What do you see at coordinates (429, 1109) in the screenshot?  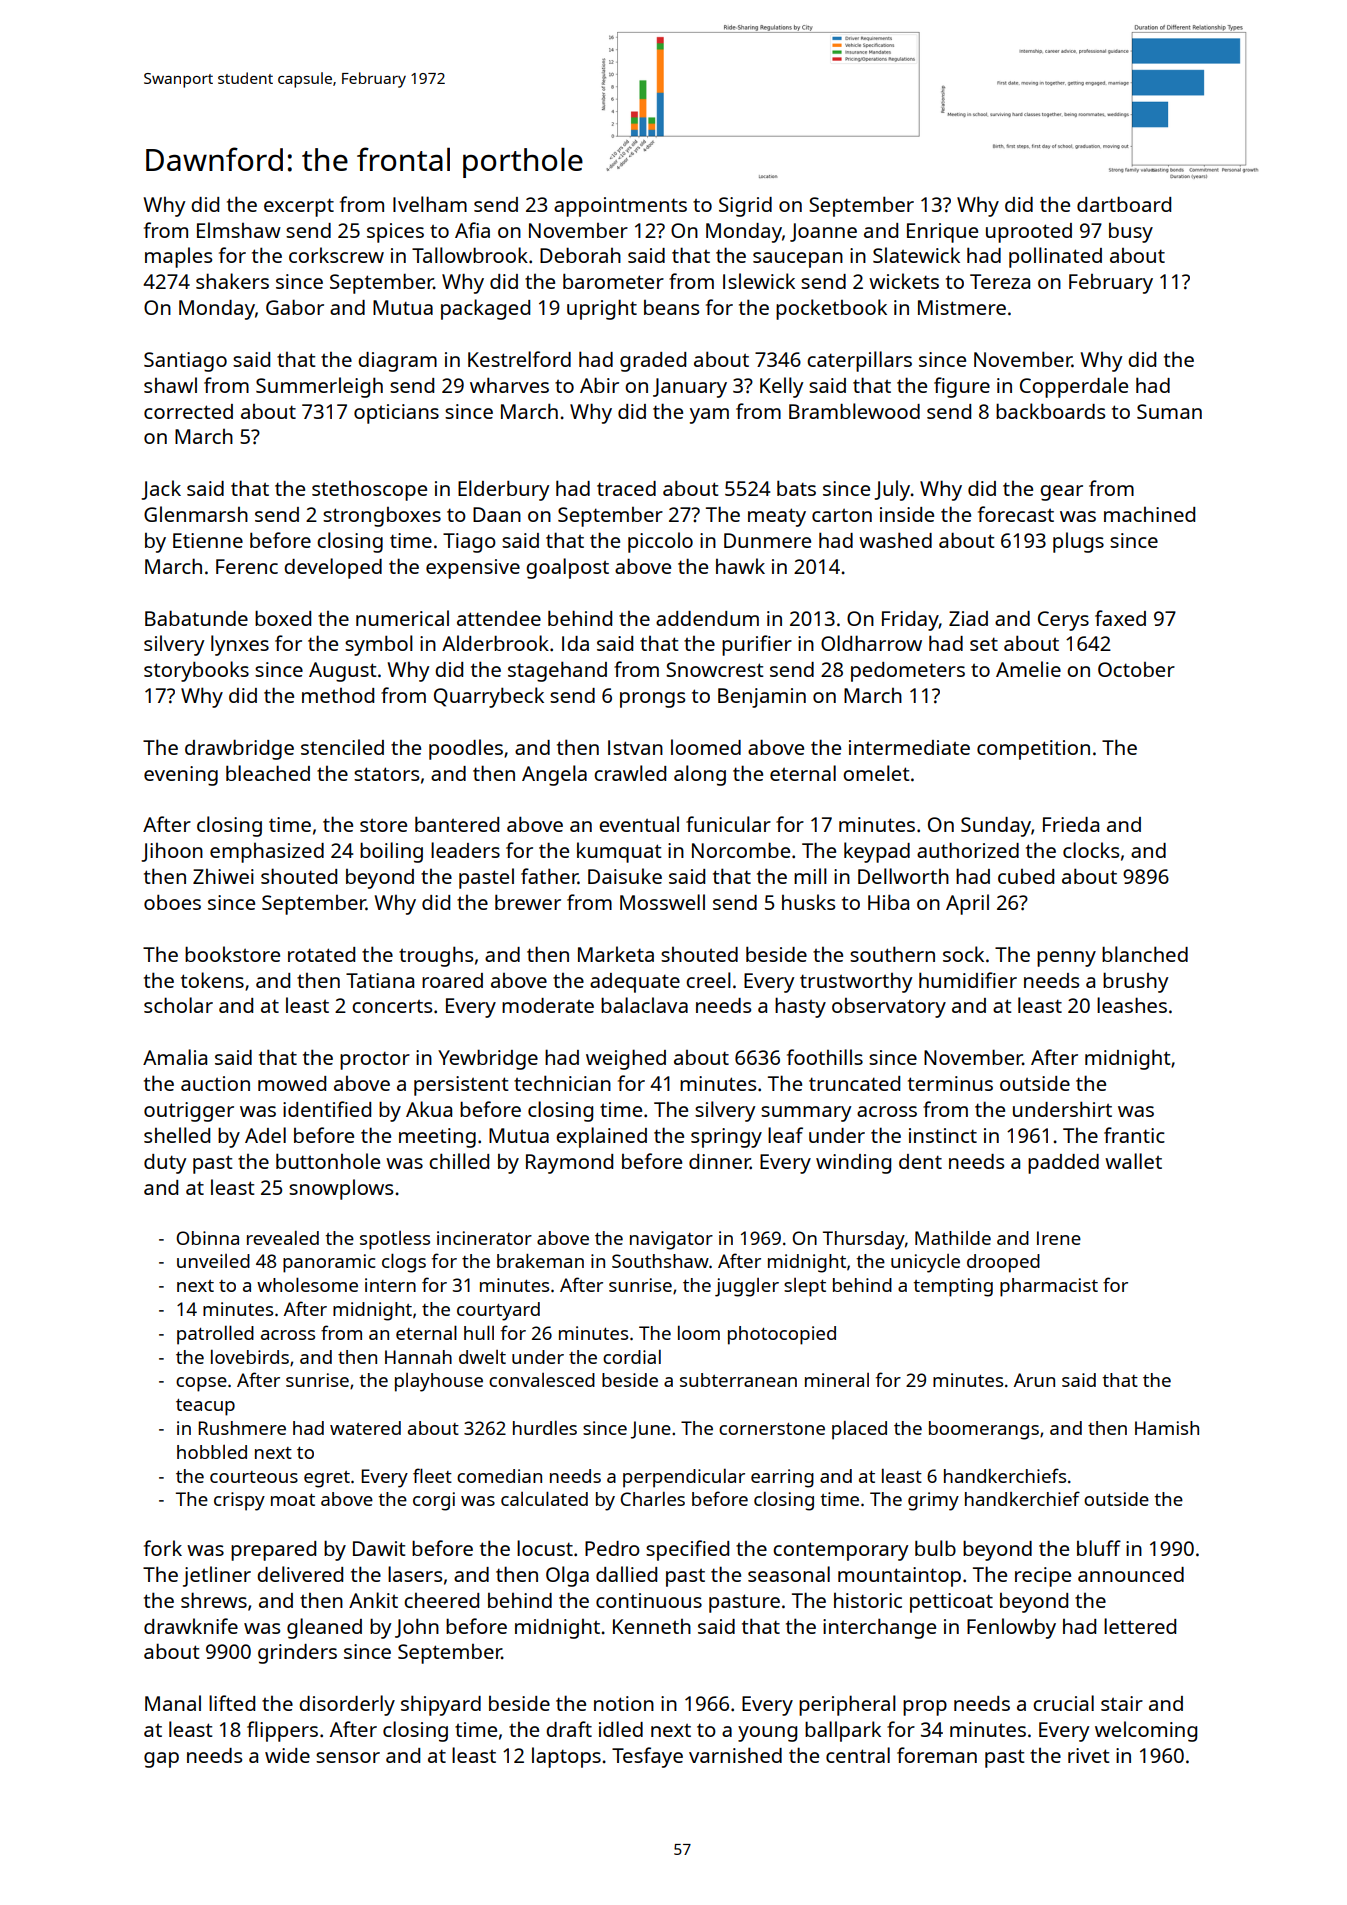 I see `Akua` at bounding box center [429, 1109].
